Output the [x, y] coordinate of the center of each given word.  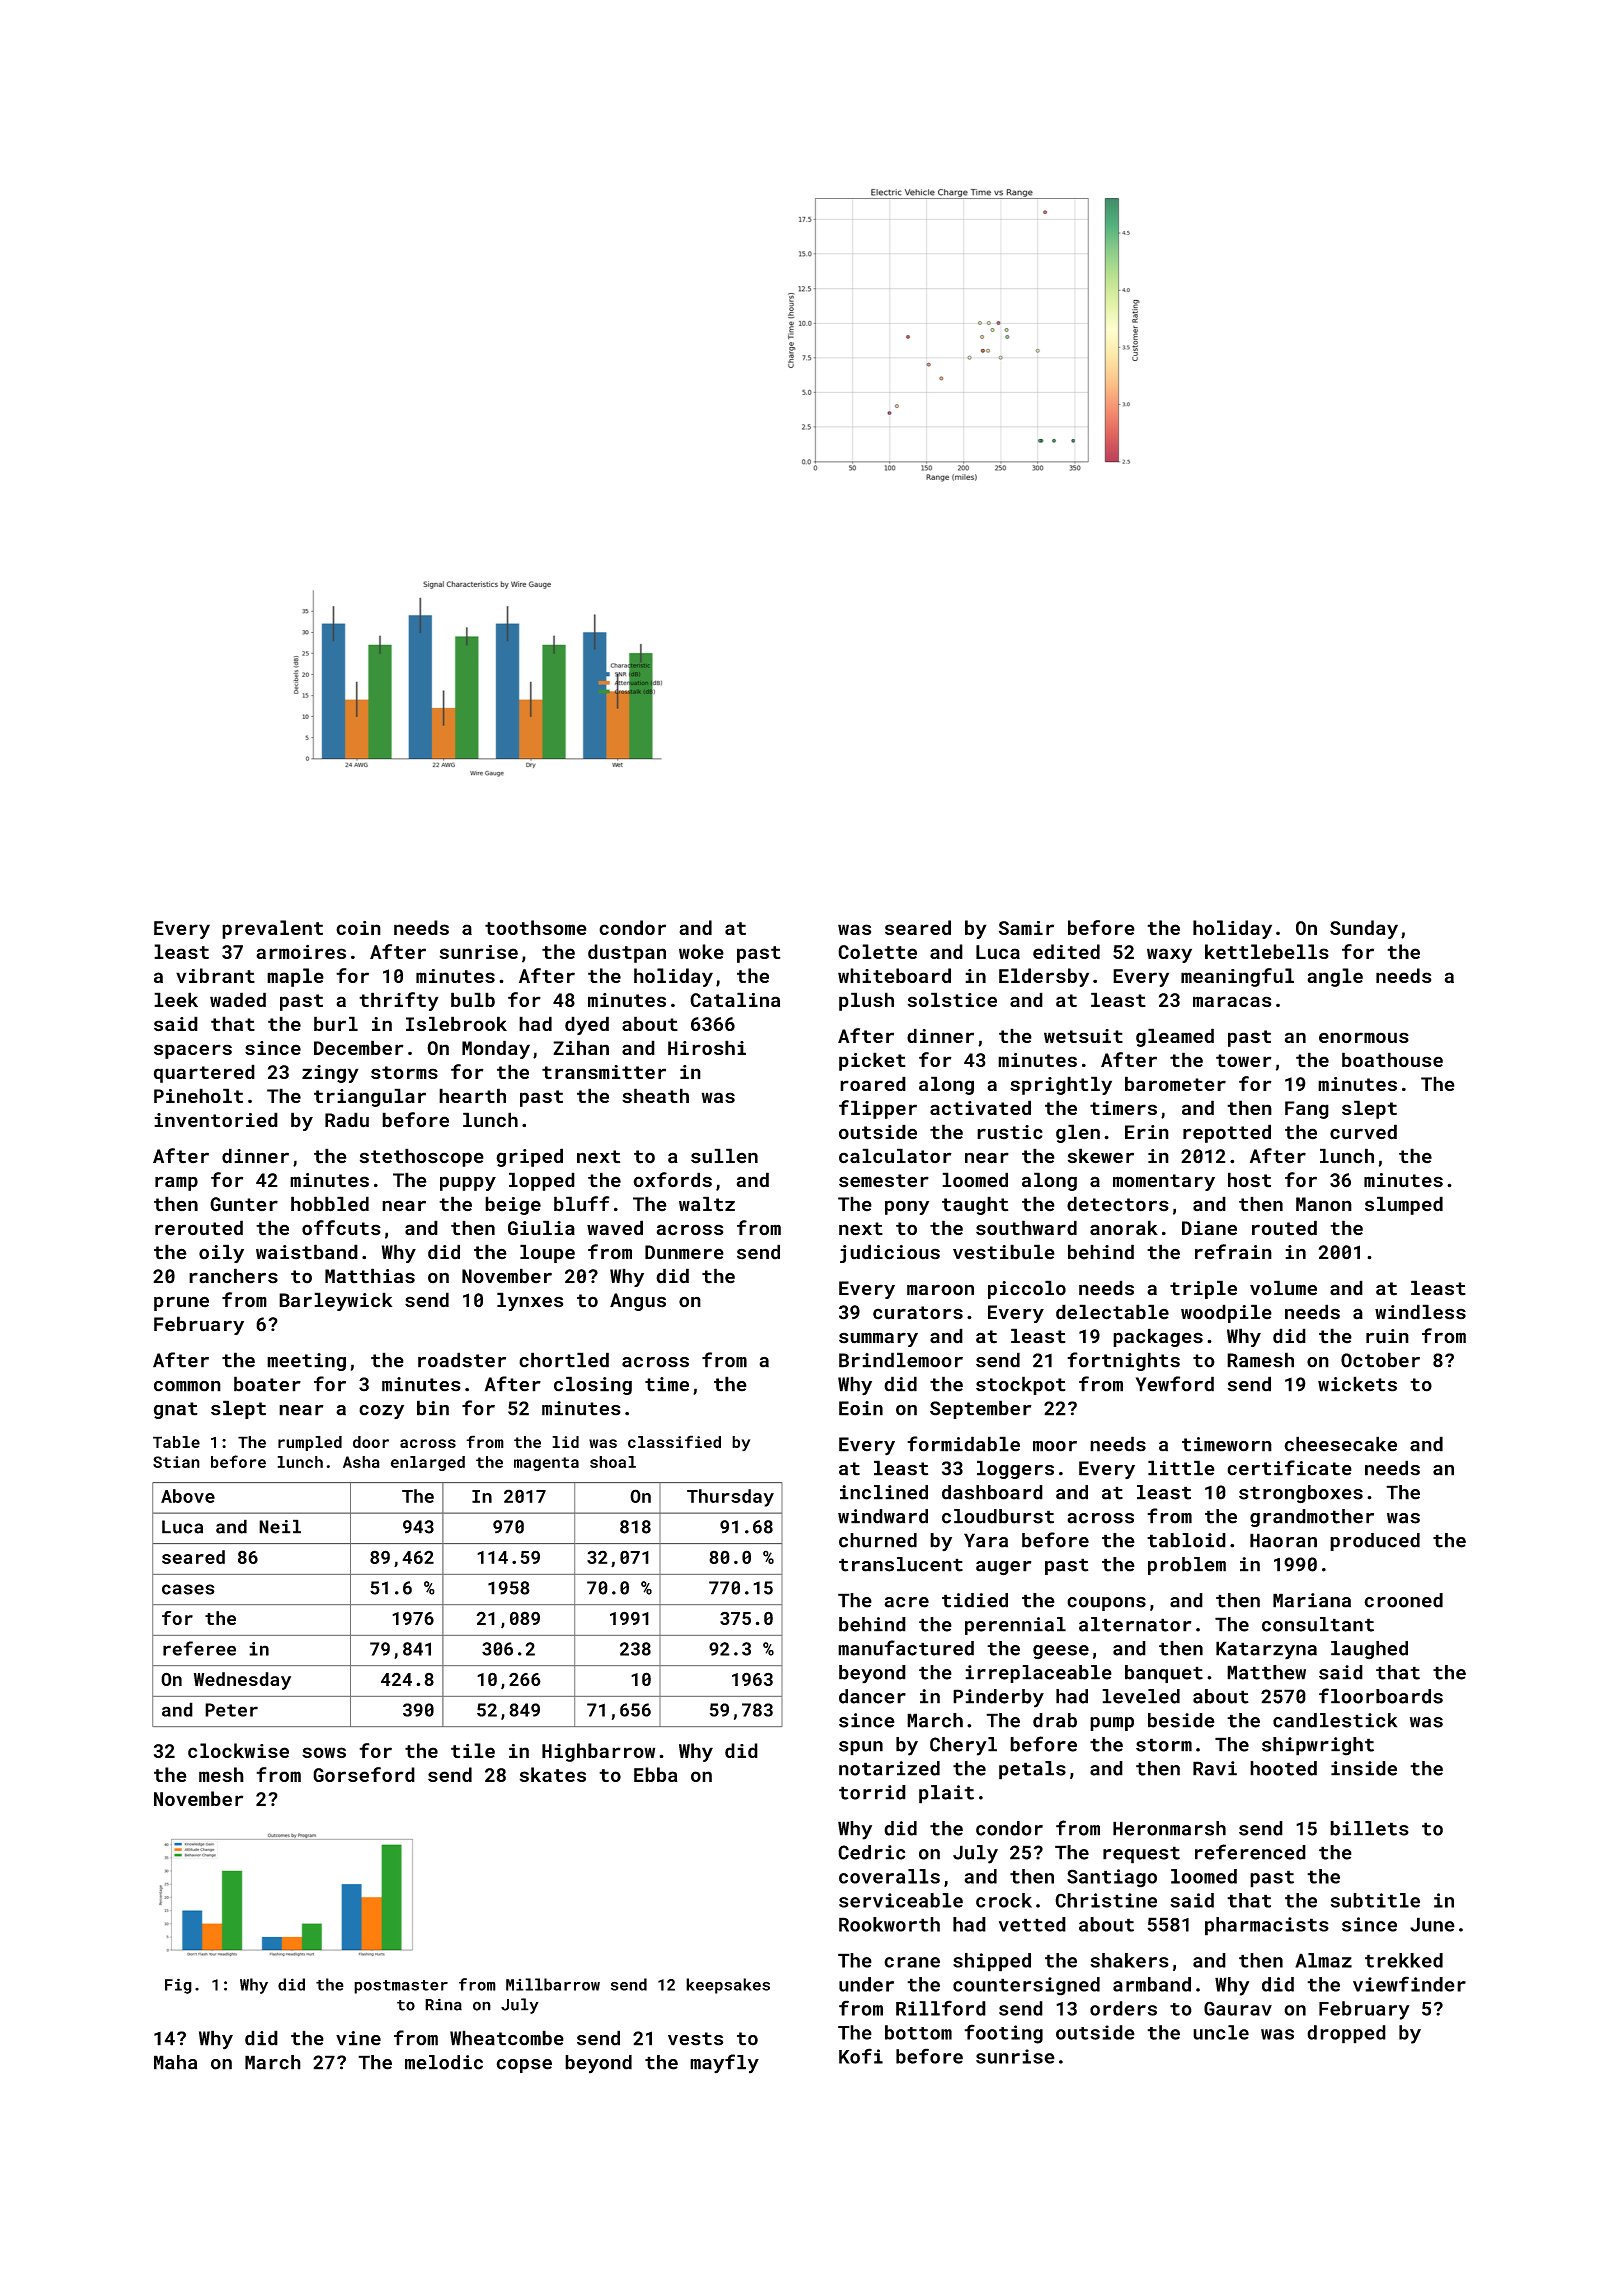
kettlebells [1267, 951]
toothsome [536, 927]
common [187, 1386]
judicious [890, 1253]
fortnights [1123, 1361]
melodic [444, 2062]
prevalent [272, 929]
